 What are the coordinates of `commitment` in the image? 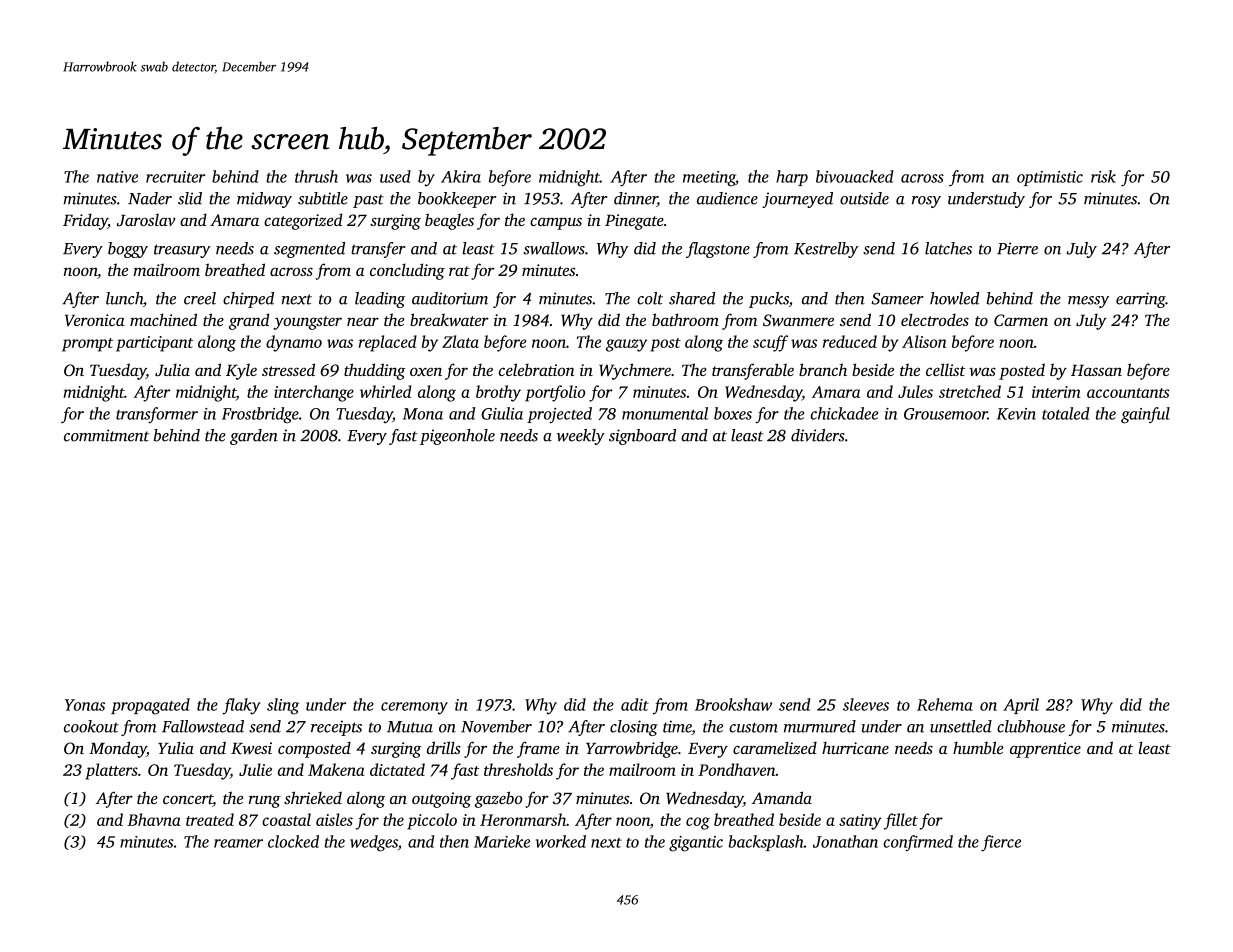 It's located at (106, 435).
